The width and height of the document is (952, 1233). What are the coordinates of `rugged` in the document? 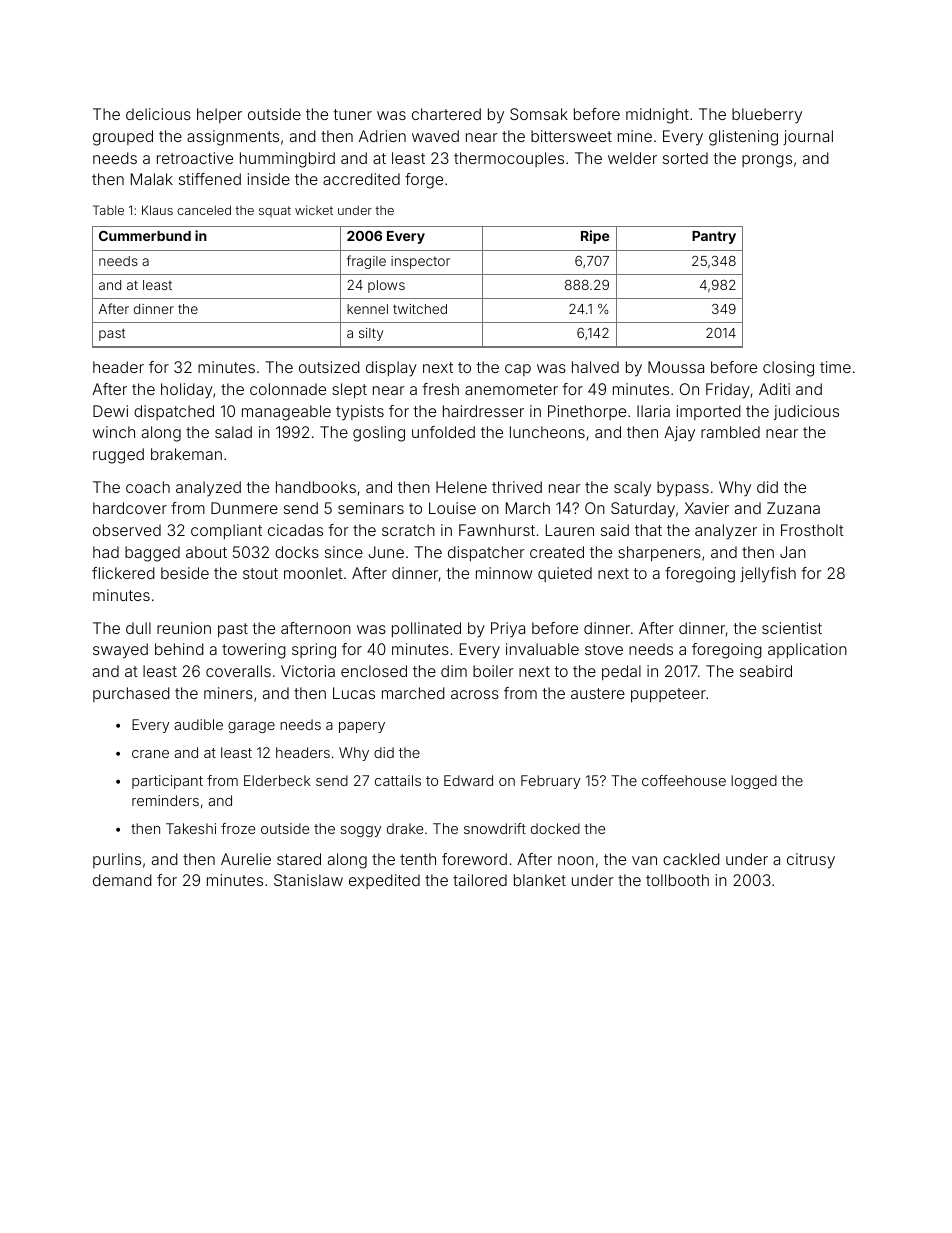 It's located at (118, 456).
